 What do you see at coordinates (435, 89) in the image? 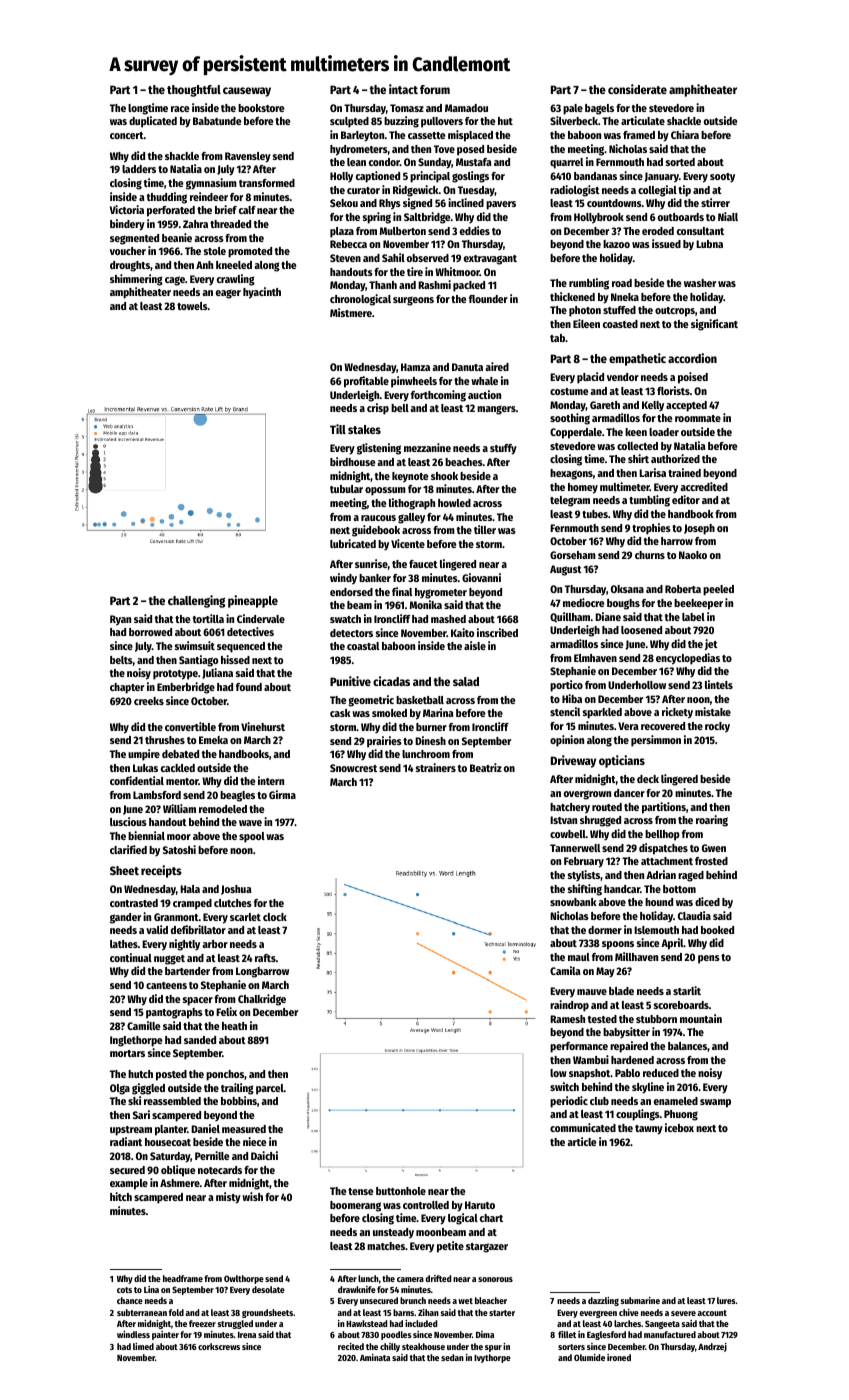
I see `forum` at bounding box center [435, 89].
